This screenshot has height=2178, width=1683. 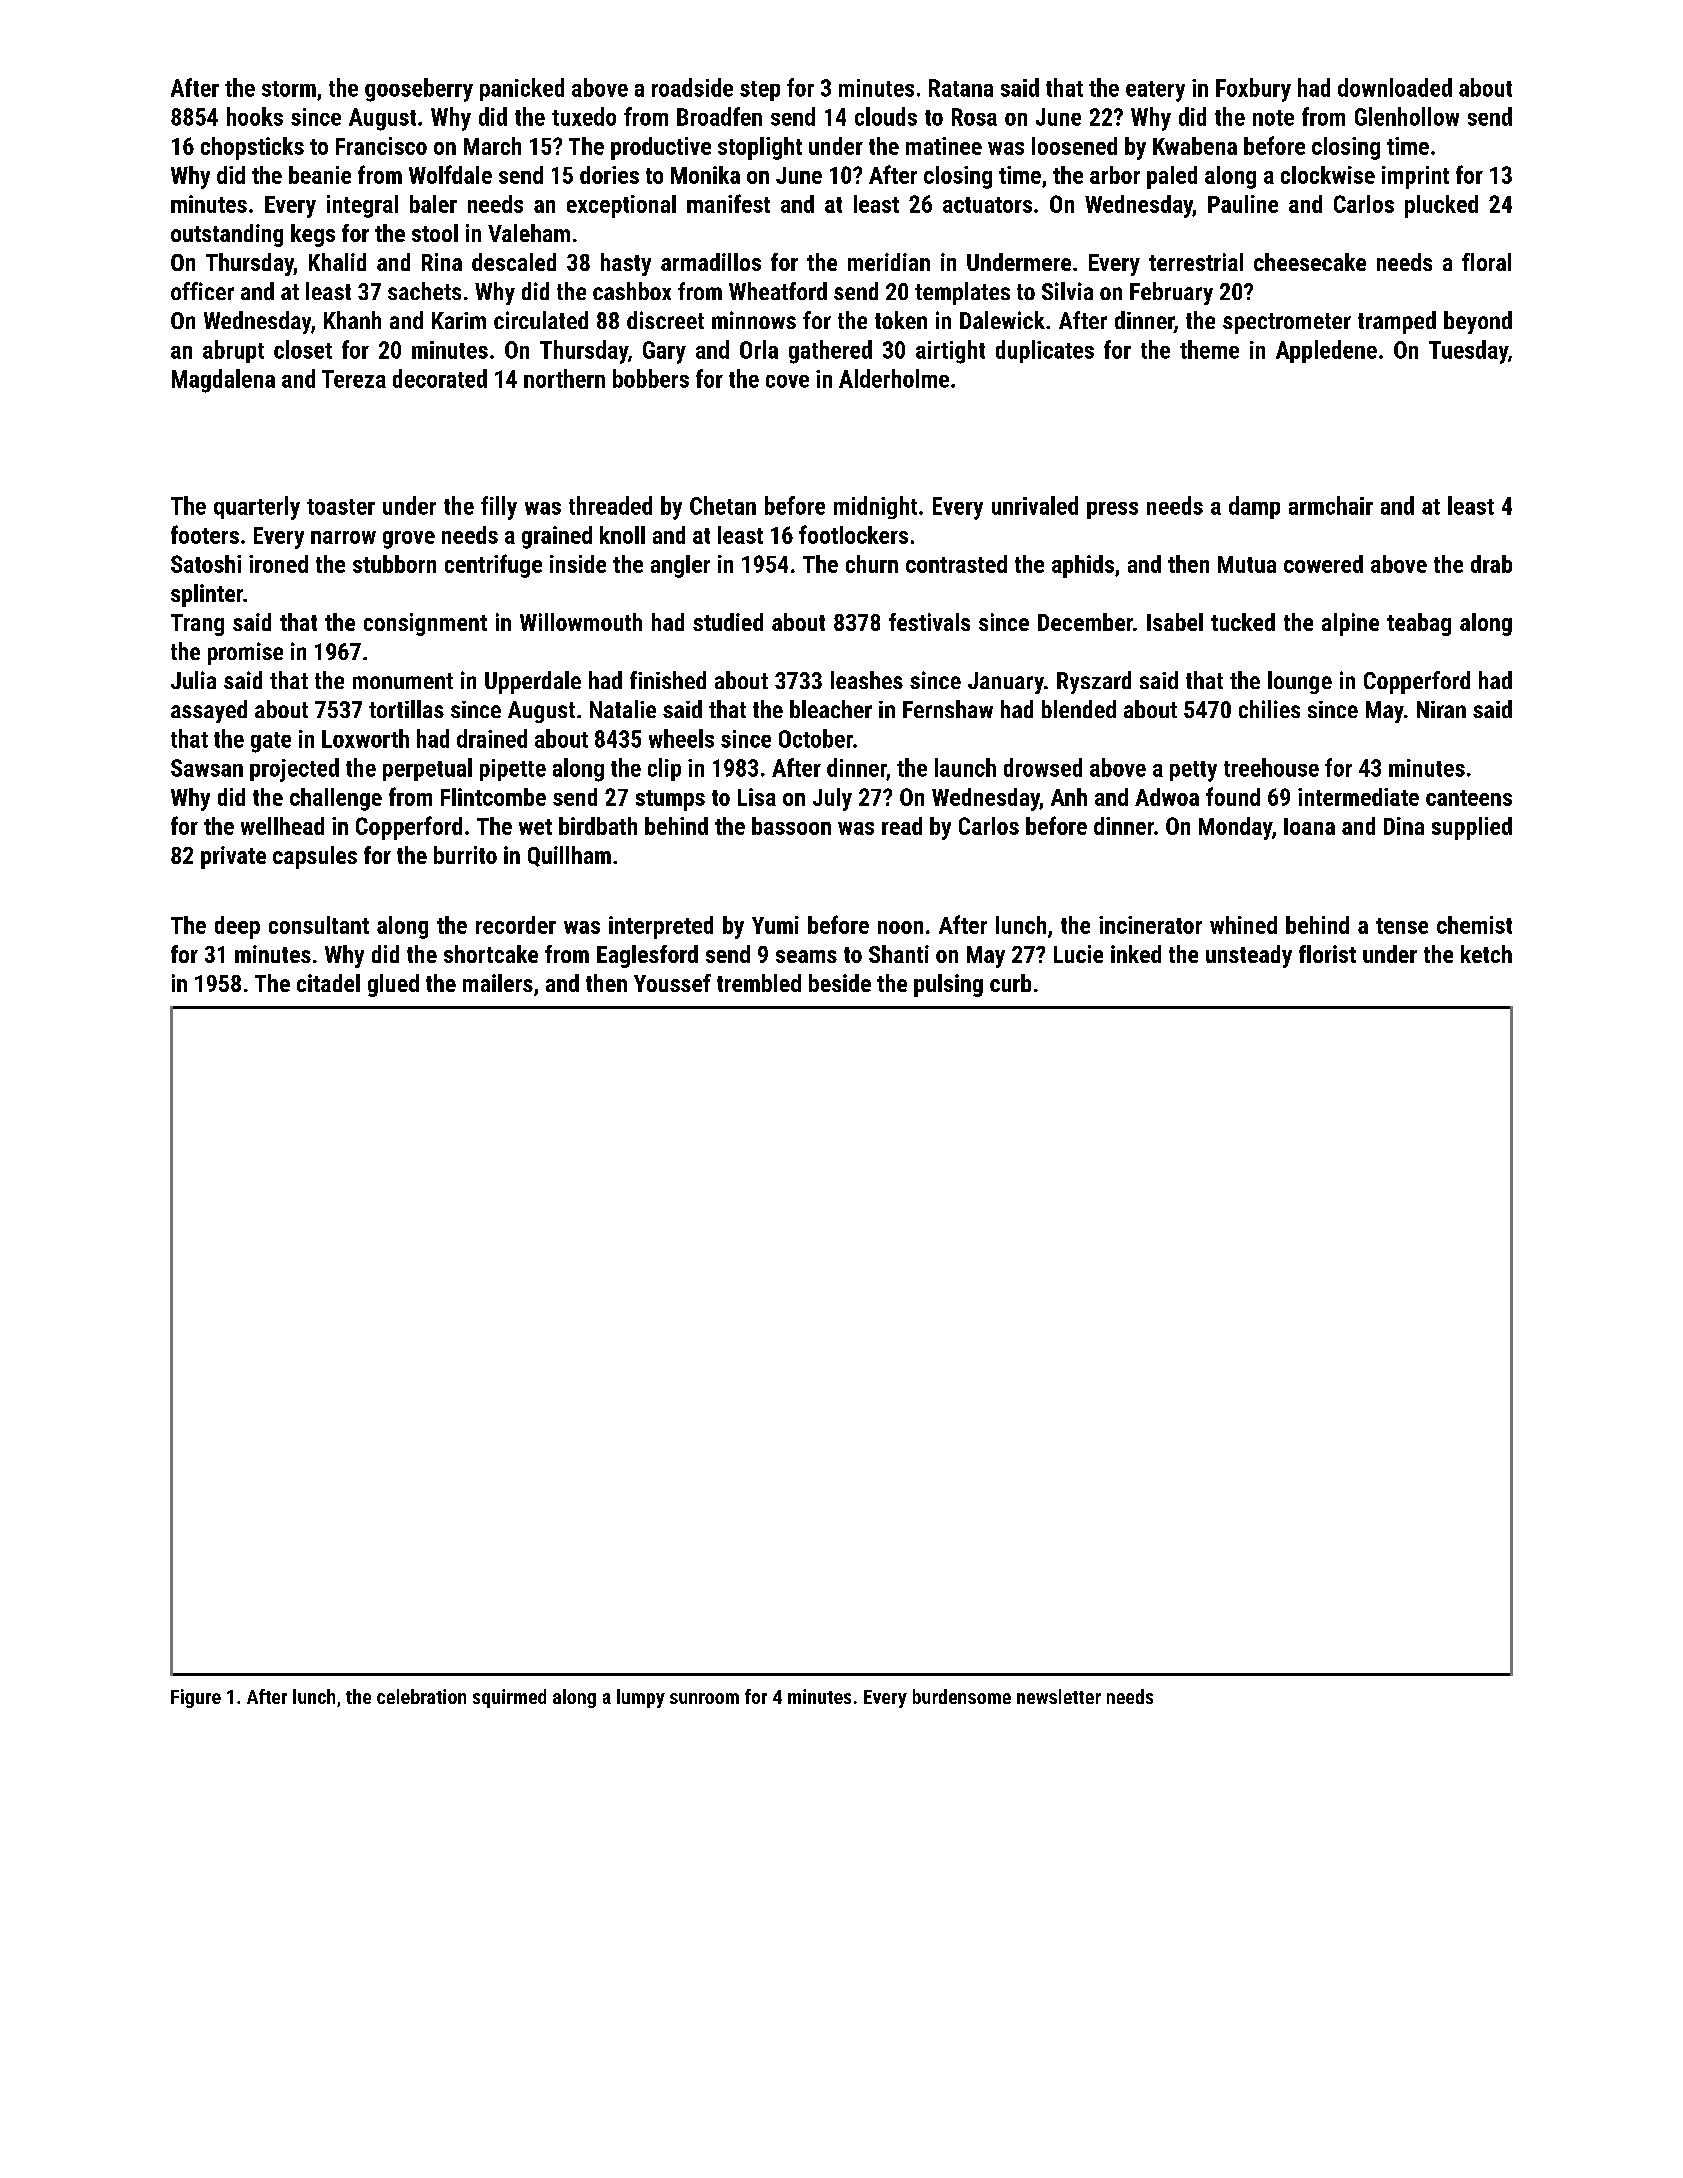 I want to click on Monday, so click(x=1235, y=828).
